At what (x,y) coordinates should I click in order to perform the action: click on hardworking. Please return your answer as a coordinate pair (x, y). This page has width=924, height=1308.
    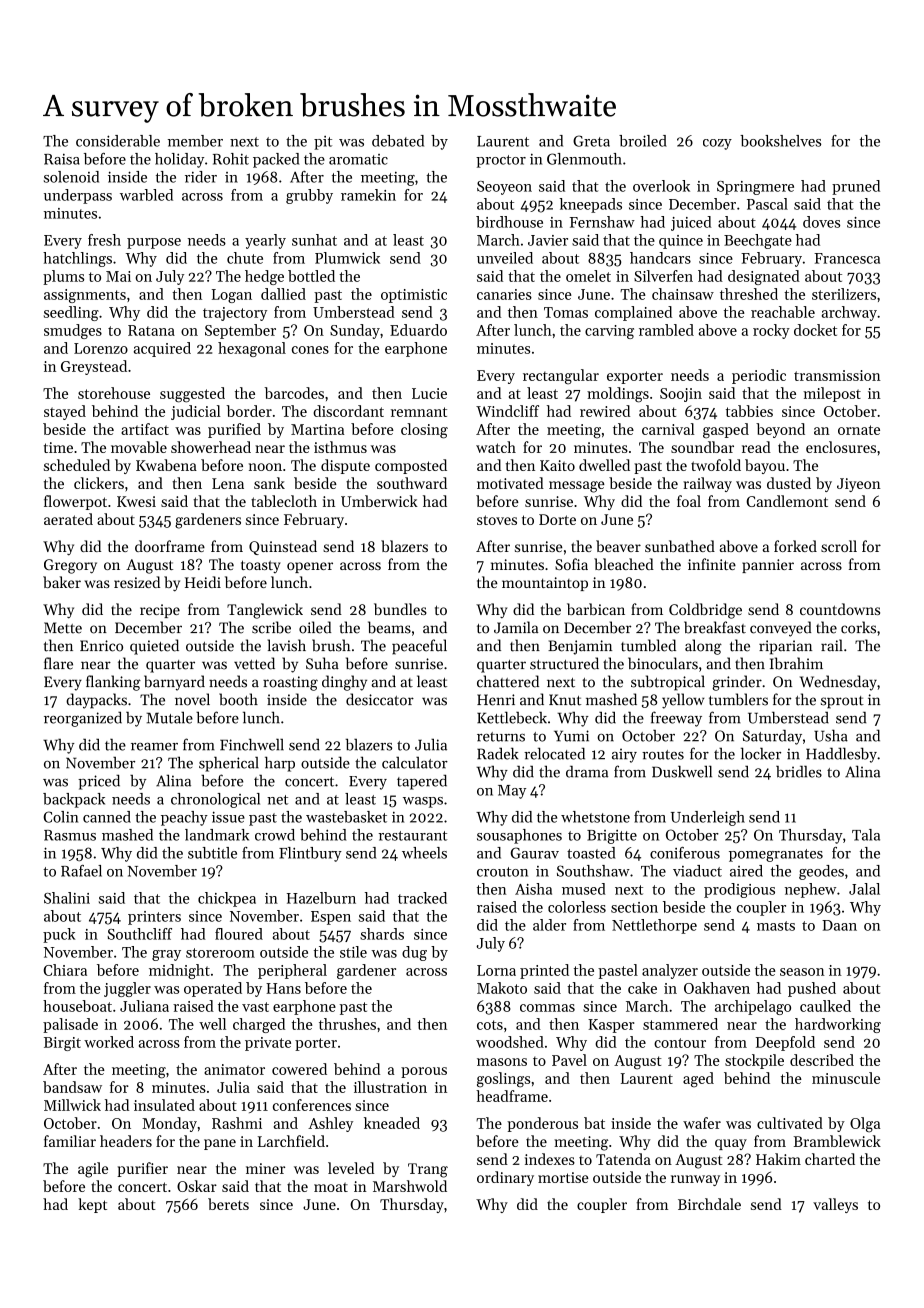
    Looking at the image, I should click on (838, 1025).
